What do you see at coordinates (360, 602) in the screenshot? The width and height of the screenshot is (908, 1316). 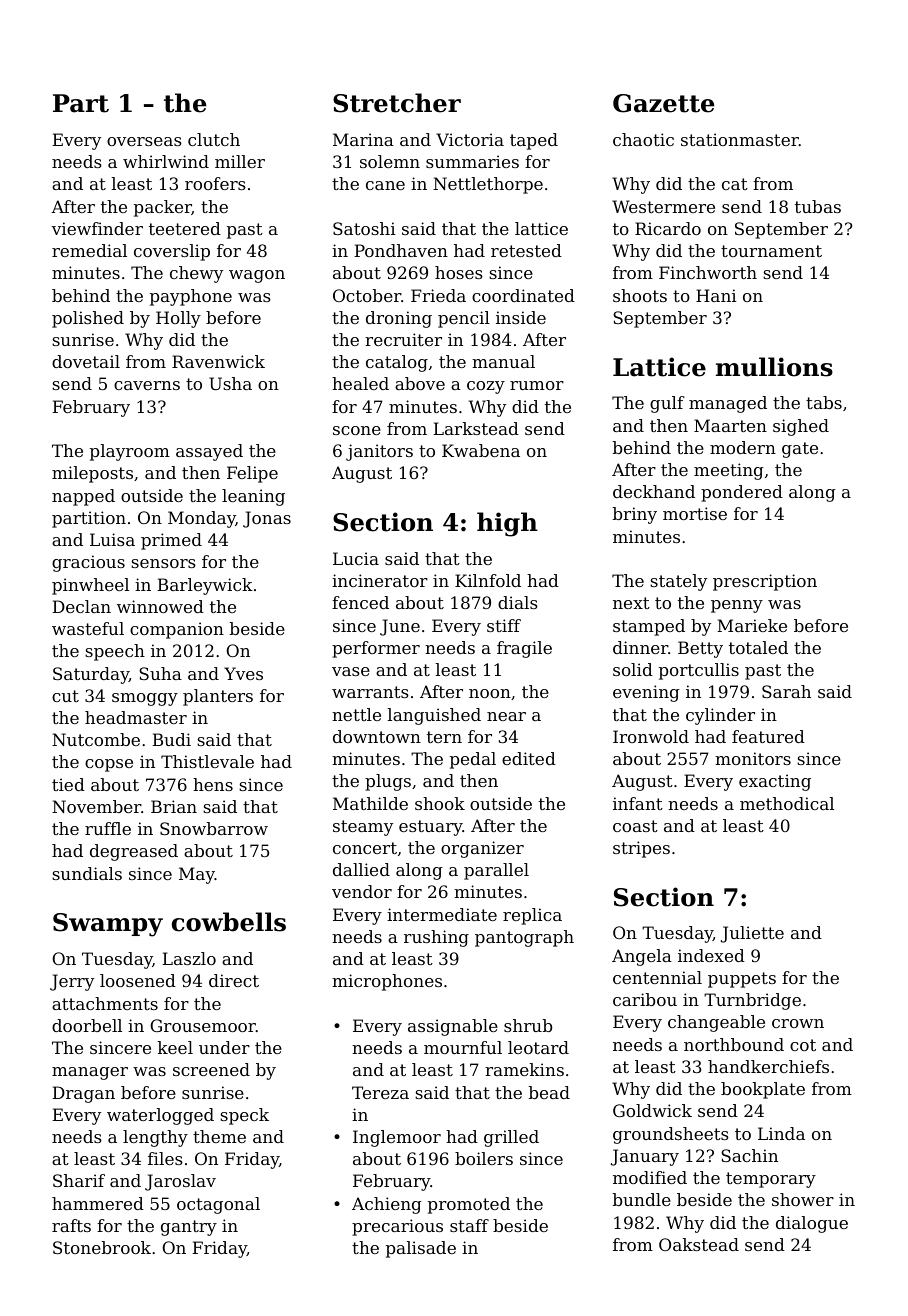 I see `fenced` at bounding box center [360, 602].
